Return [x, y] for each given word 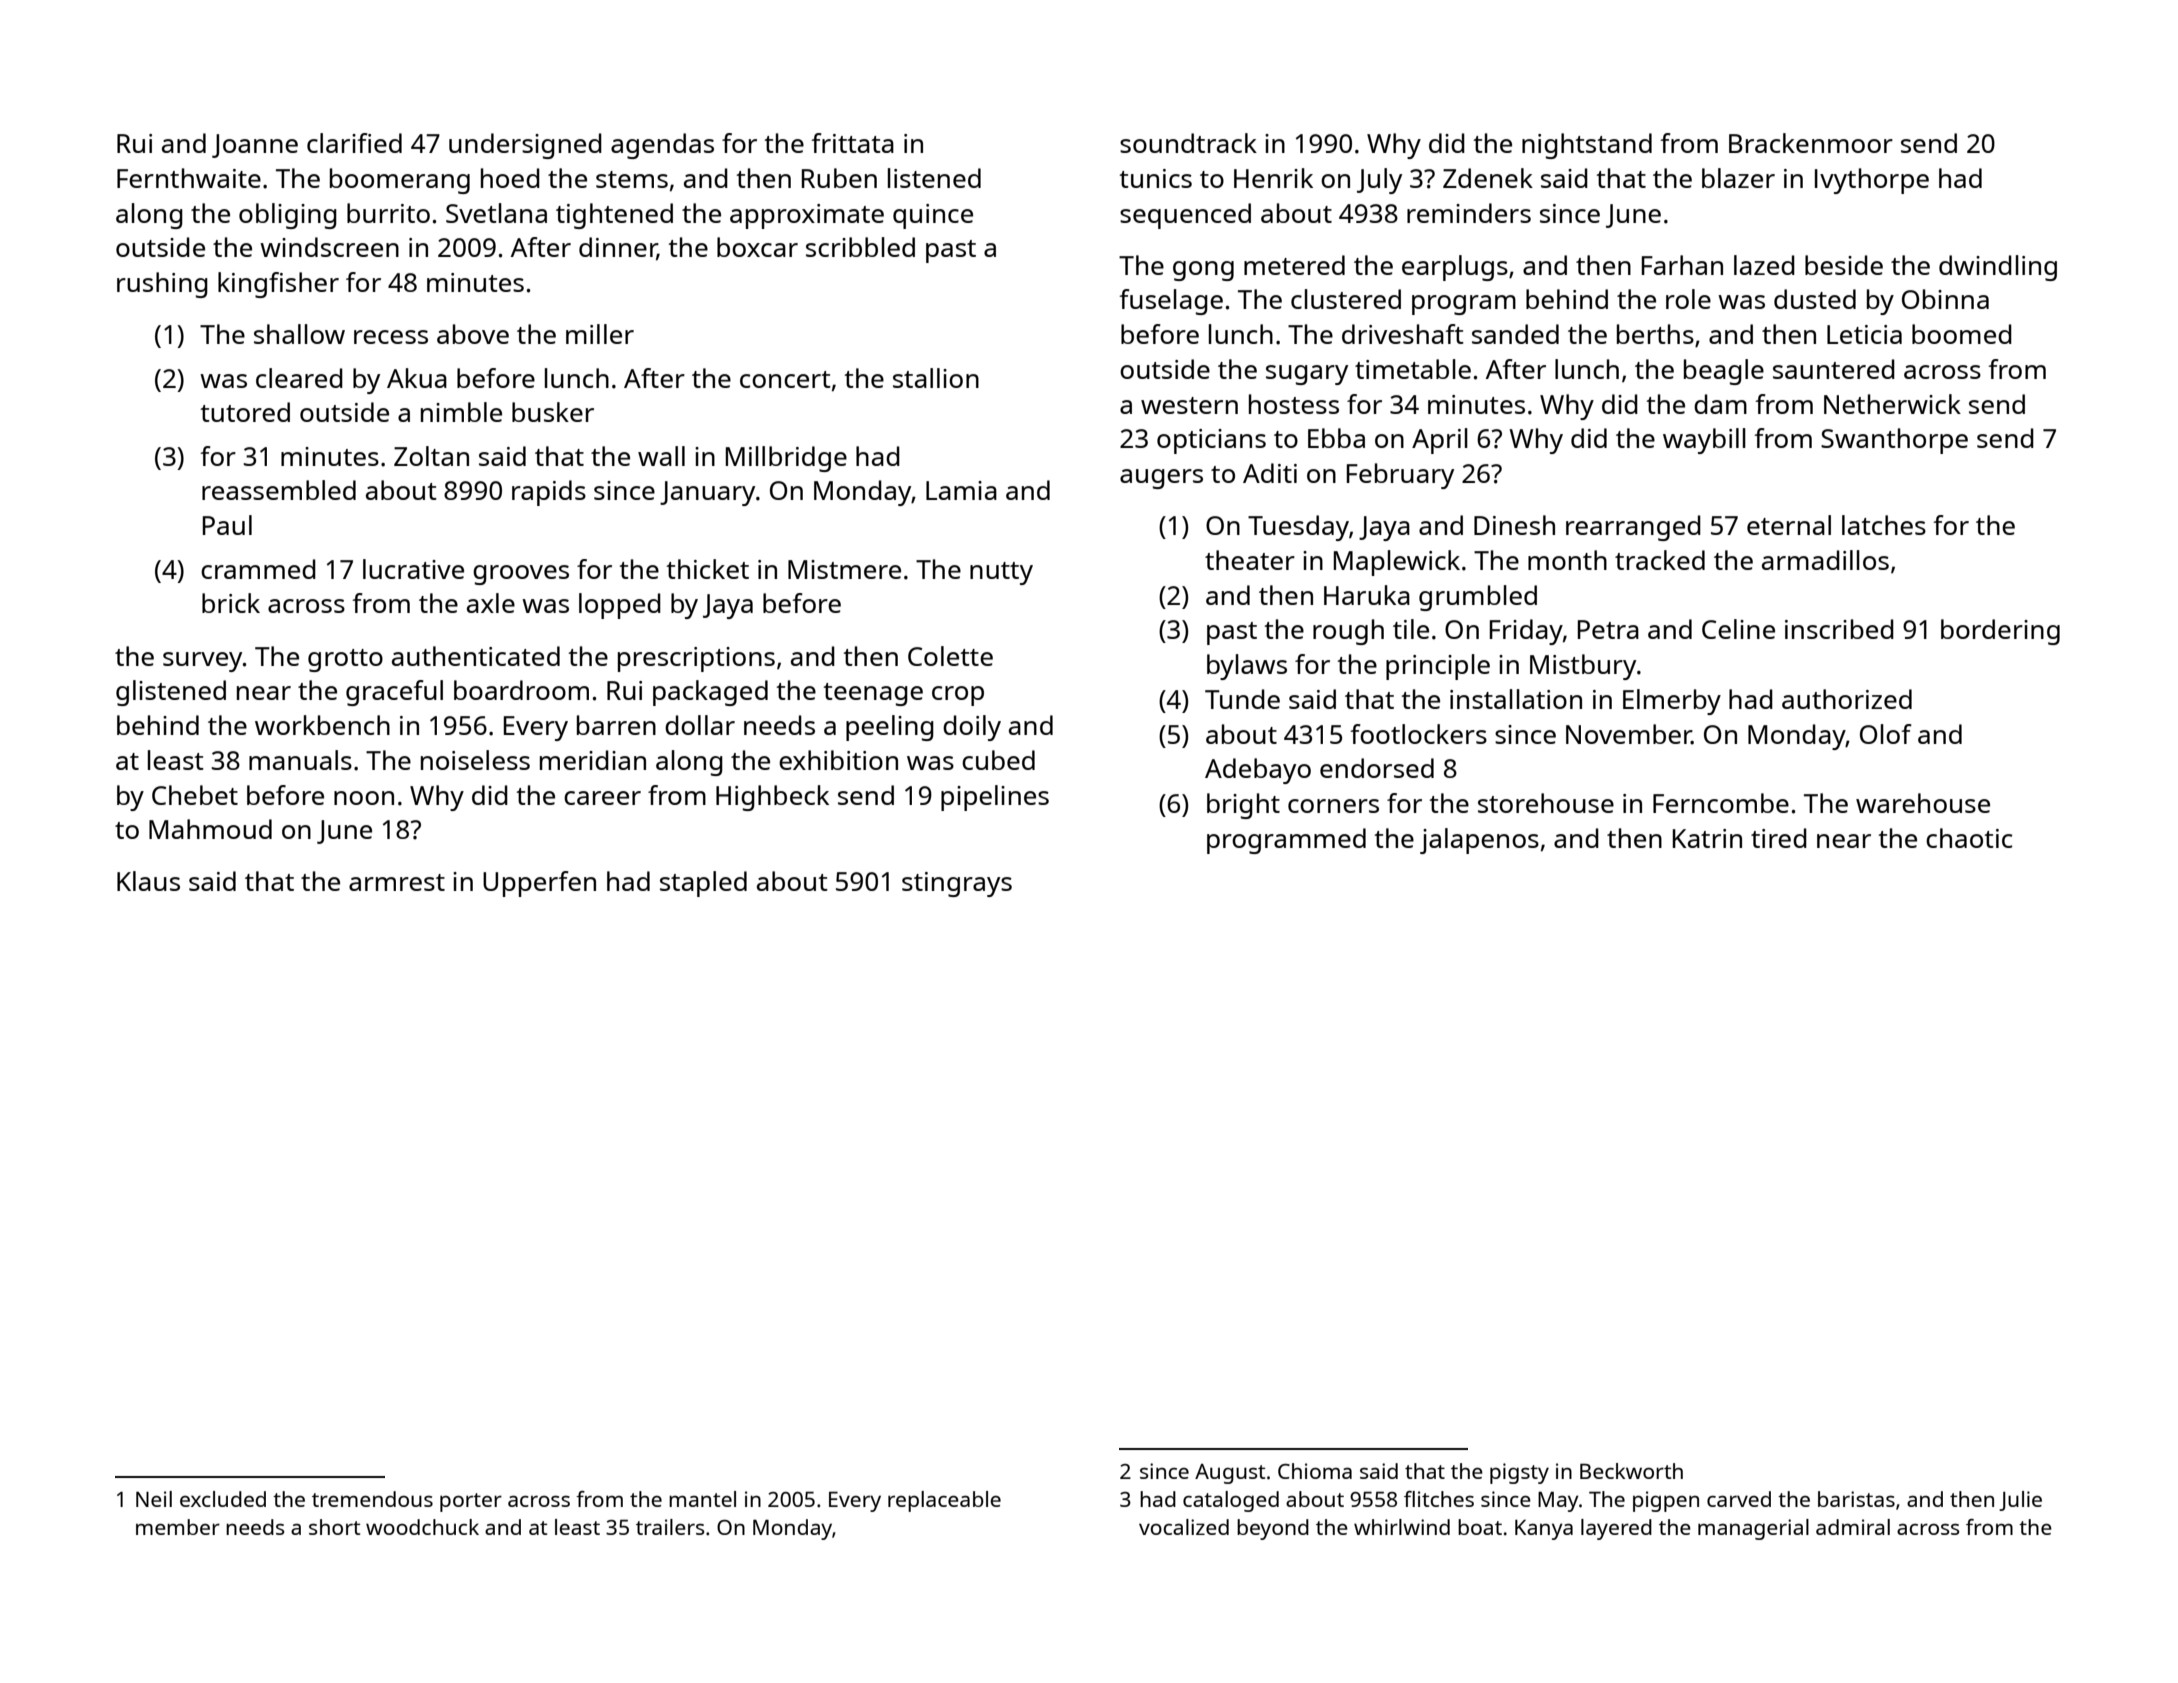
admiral [1853, 1527]
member [178, 1527]
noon [364, 798]
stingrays [957, 884]
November [1629, 734]
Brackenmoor [1811, 143]
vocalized [1184, 1527]
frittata [852, 143]
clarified [354, 143]
